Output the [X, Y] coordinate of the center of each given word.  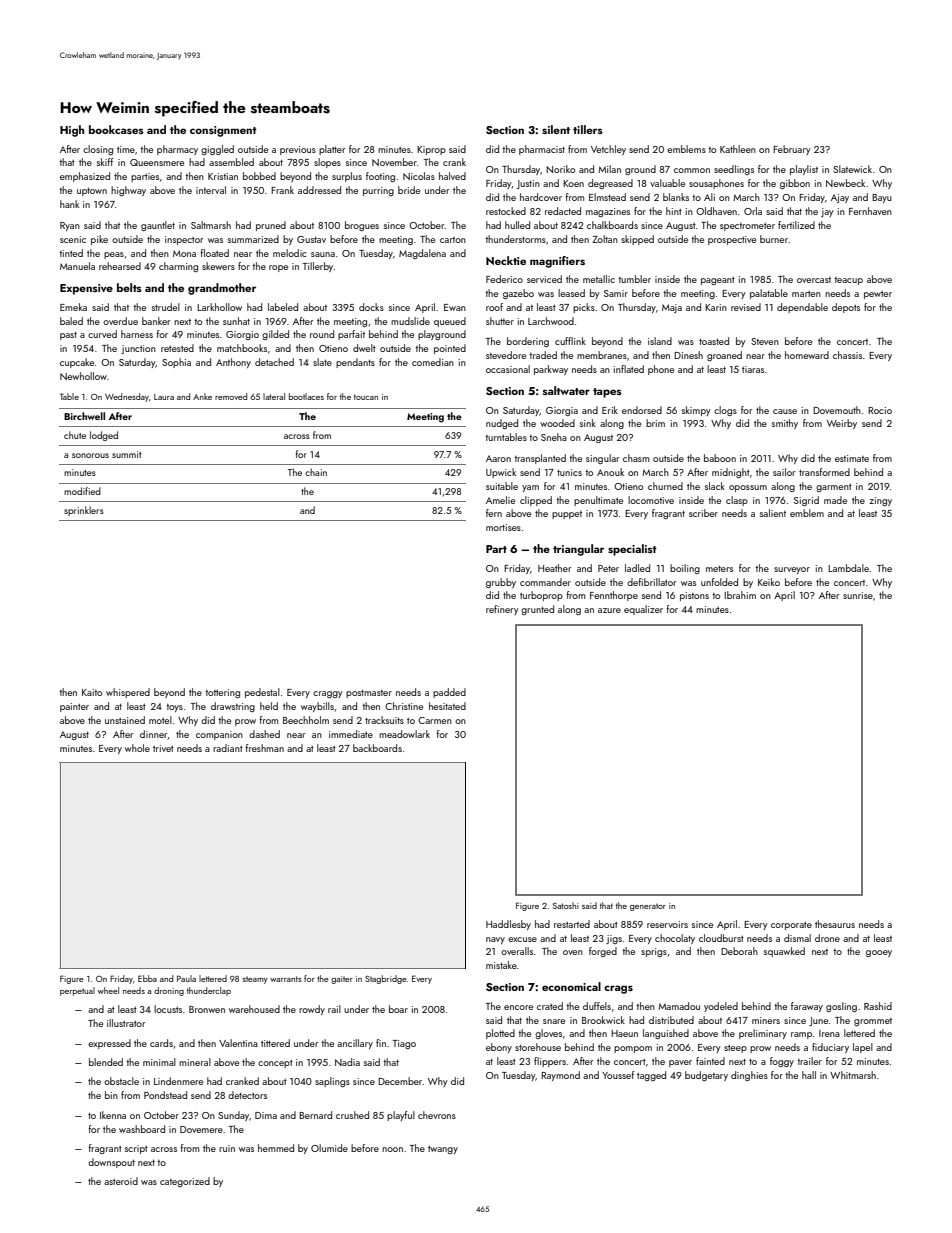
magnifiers [557, 262]
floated [214, 253]
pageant [718, 281]
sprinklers [84, 511]
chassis [847, 355]
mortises [503, 527]
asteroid [121, 1181]
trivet [163, 748]
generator [648, 907]
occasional [508, 369]
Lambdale [848, 568]
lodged [104, 436]
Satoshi [566, 905]
